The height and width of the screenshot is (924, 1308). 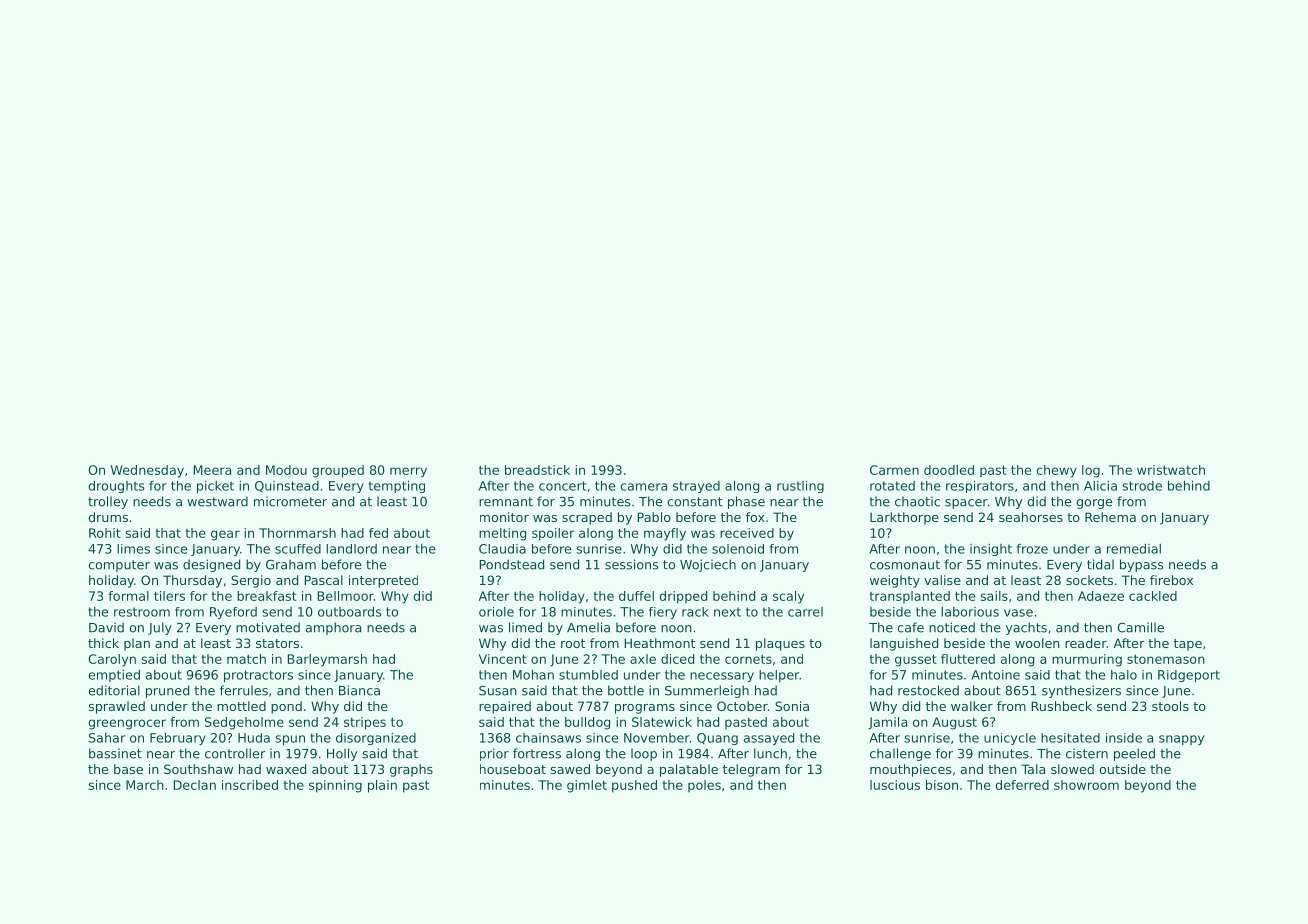 What do you see at coordinates (496, 612) in the screenshot?
I see `oriole` at bounding box center [496, 612].
